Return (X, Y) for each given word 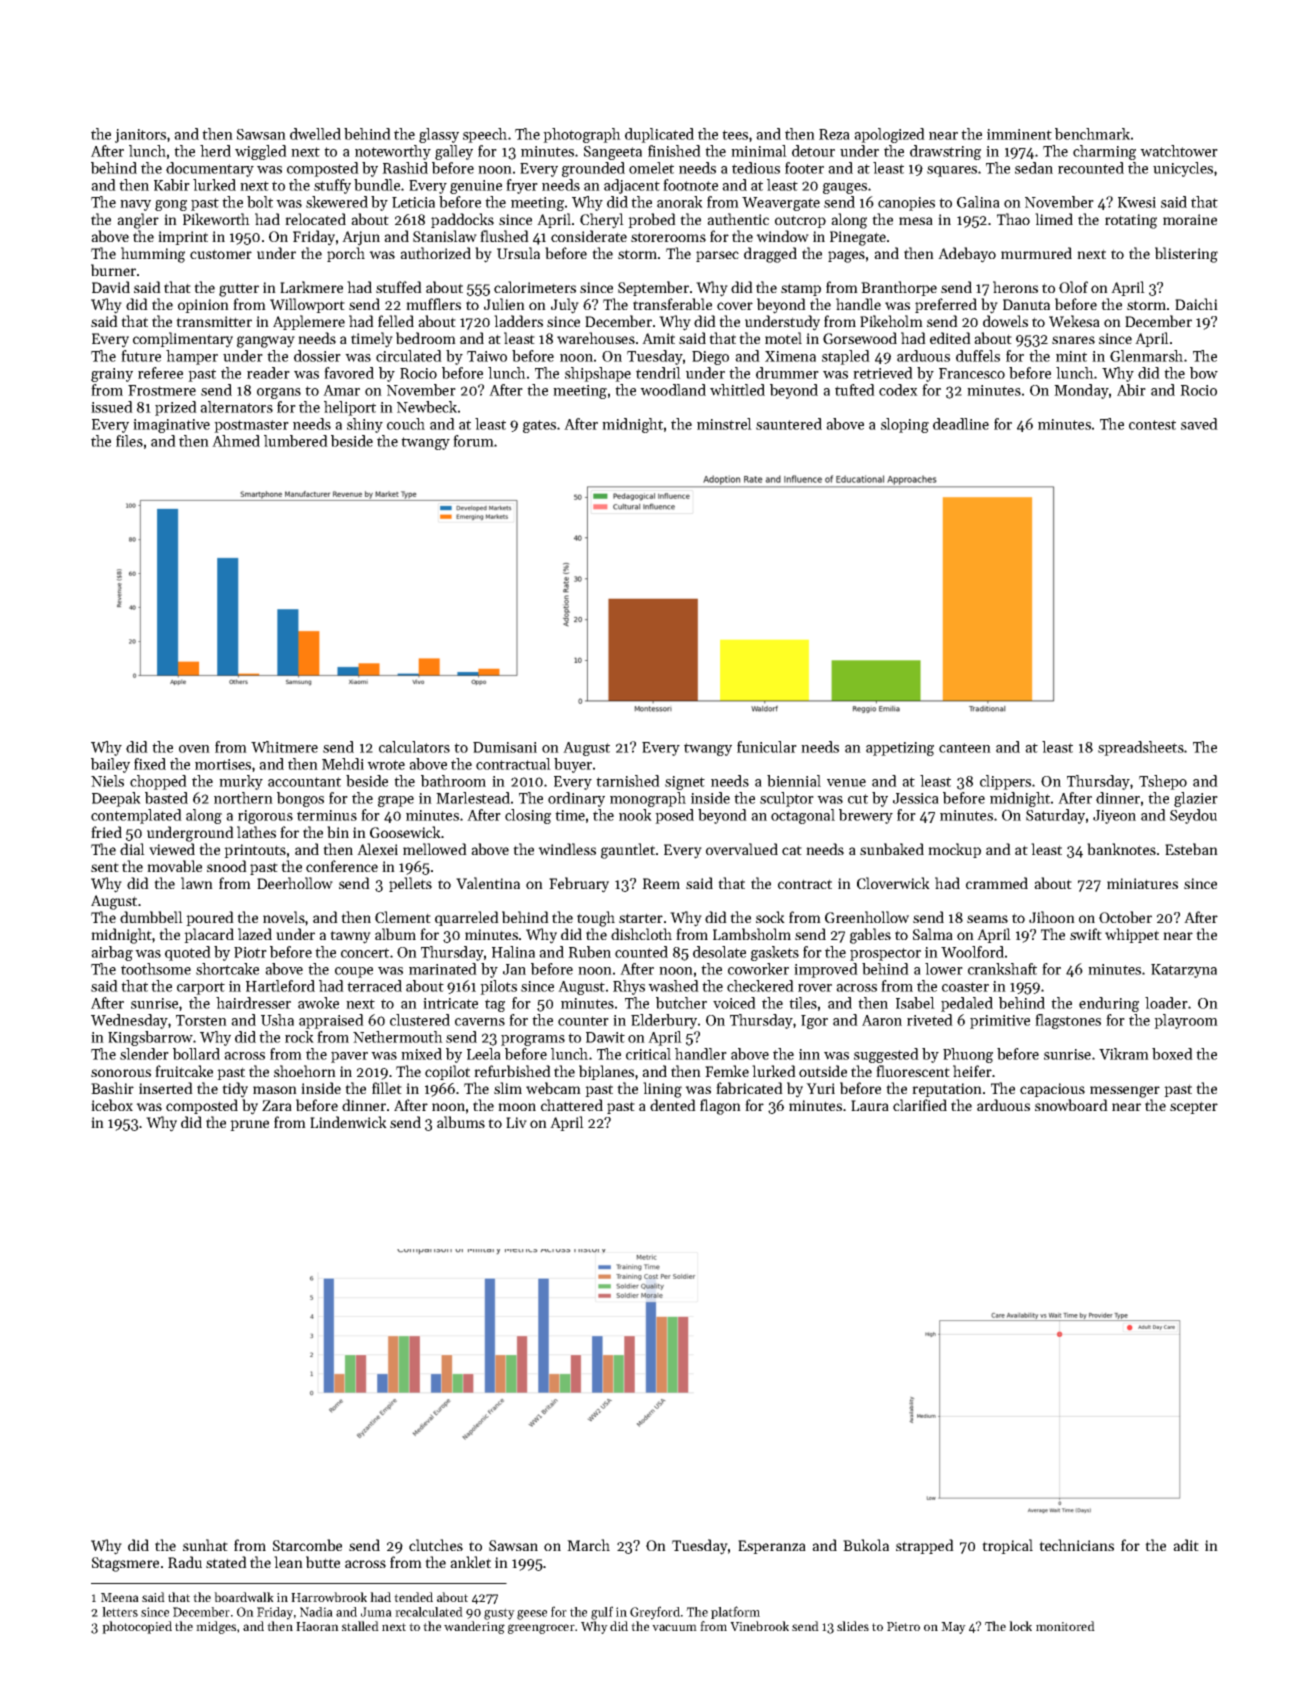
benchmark (1092, 134)
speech (485, 135)
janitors (140, 136)
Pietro (903, 1626)
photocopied (137, 1627)
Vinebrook (759, 1626)
